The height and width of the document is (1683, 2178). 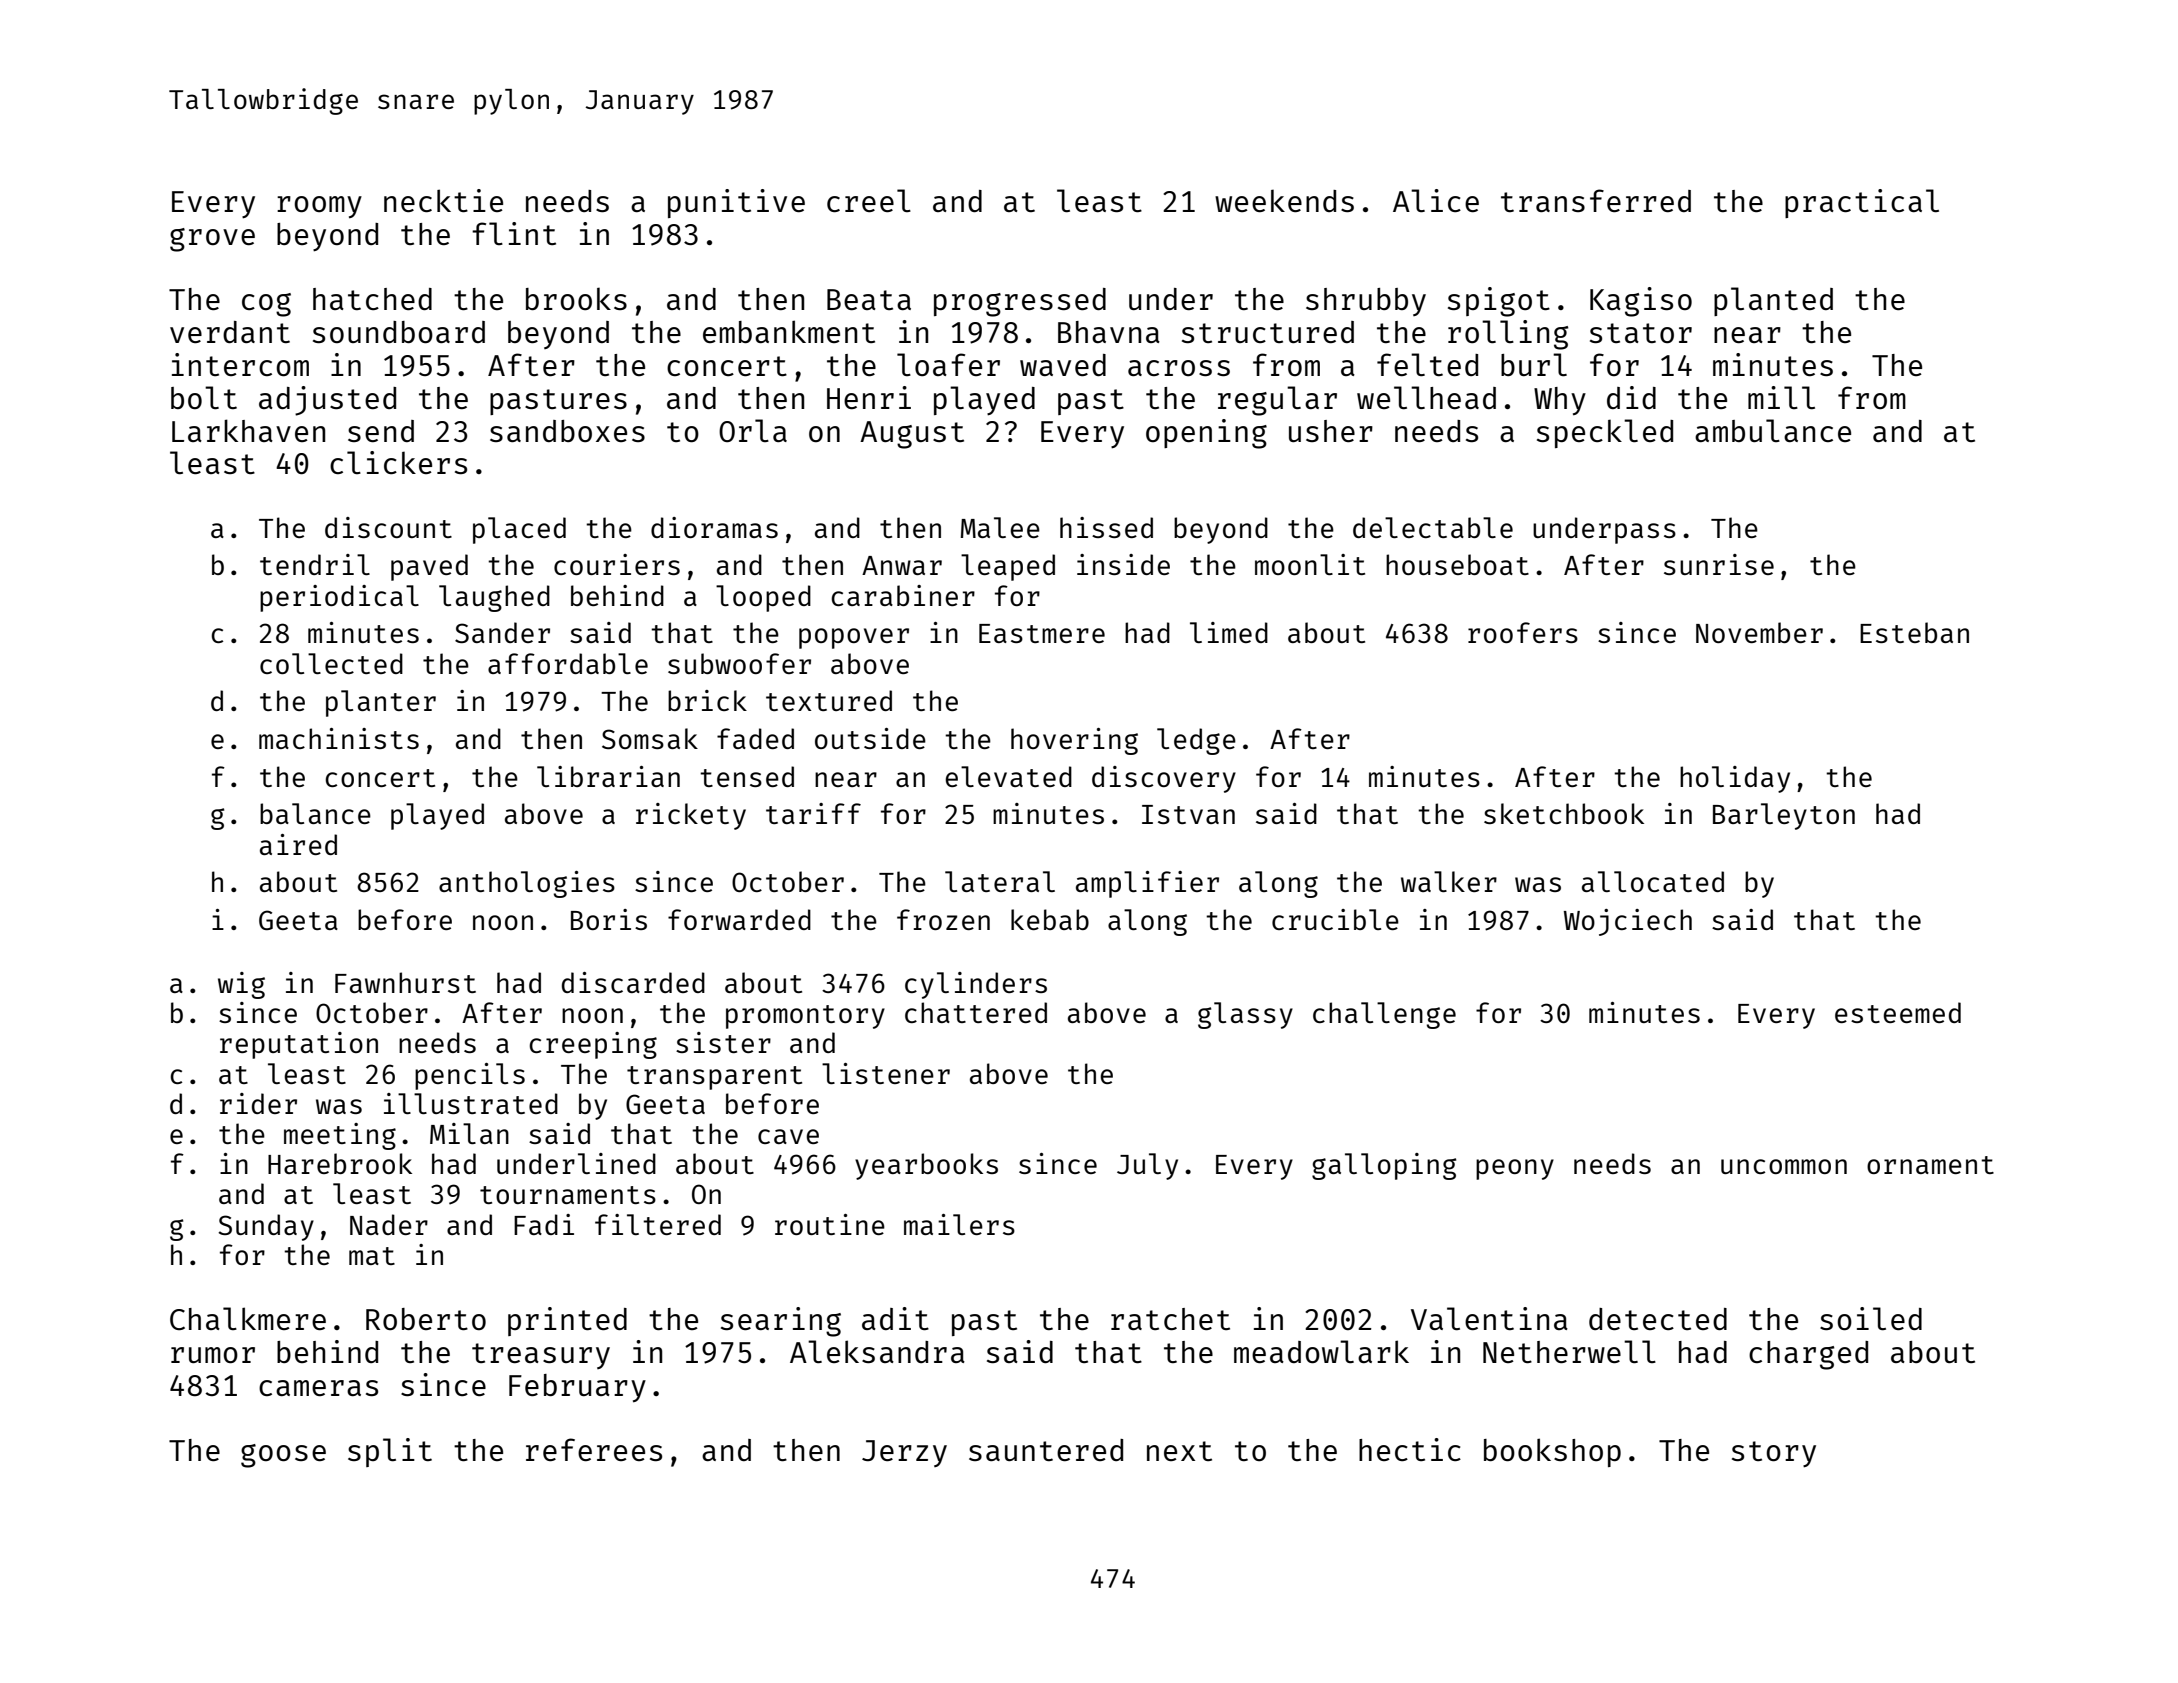 What do you see at coordinates (633, 982) in the document?
I see `discarded` at bounding box center [633, 982].
